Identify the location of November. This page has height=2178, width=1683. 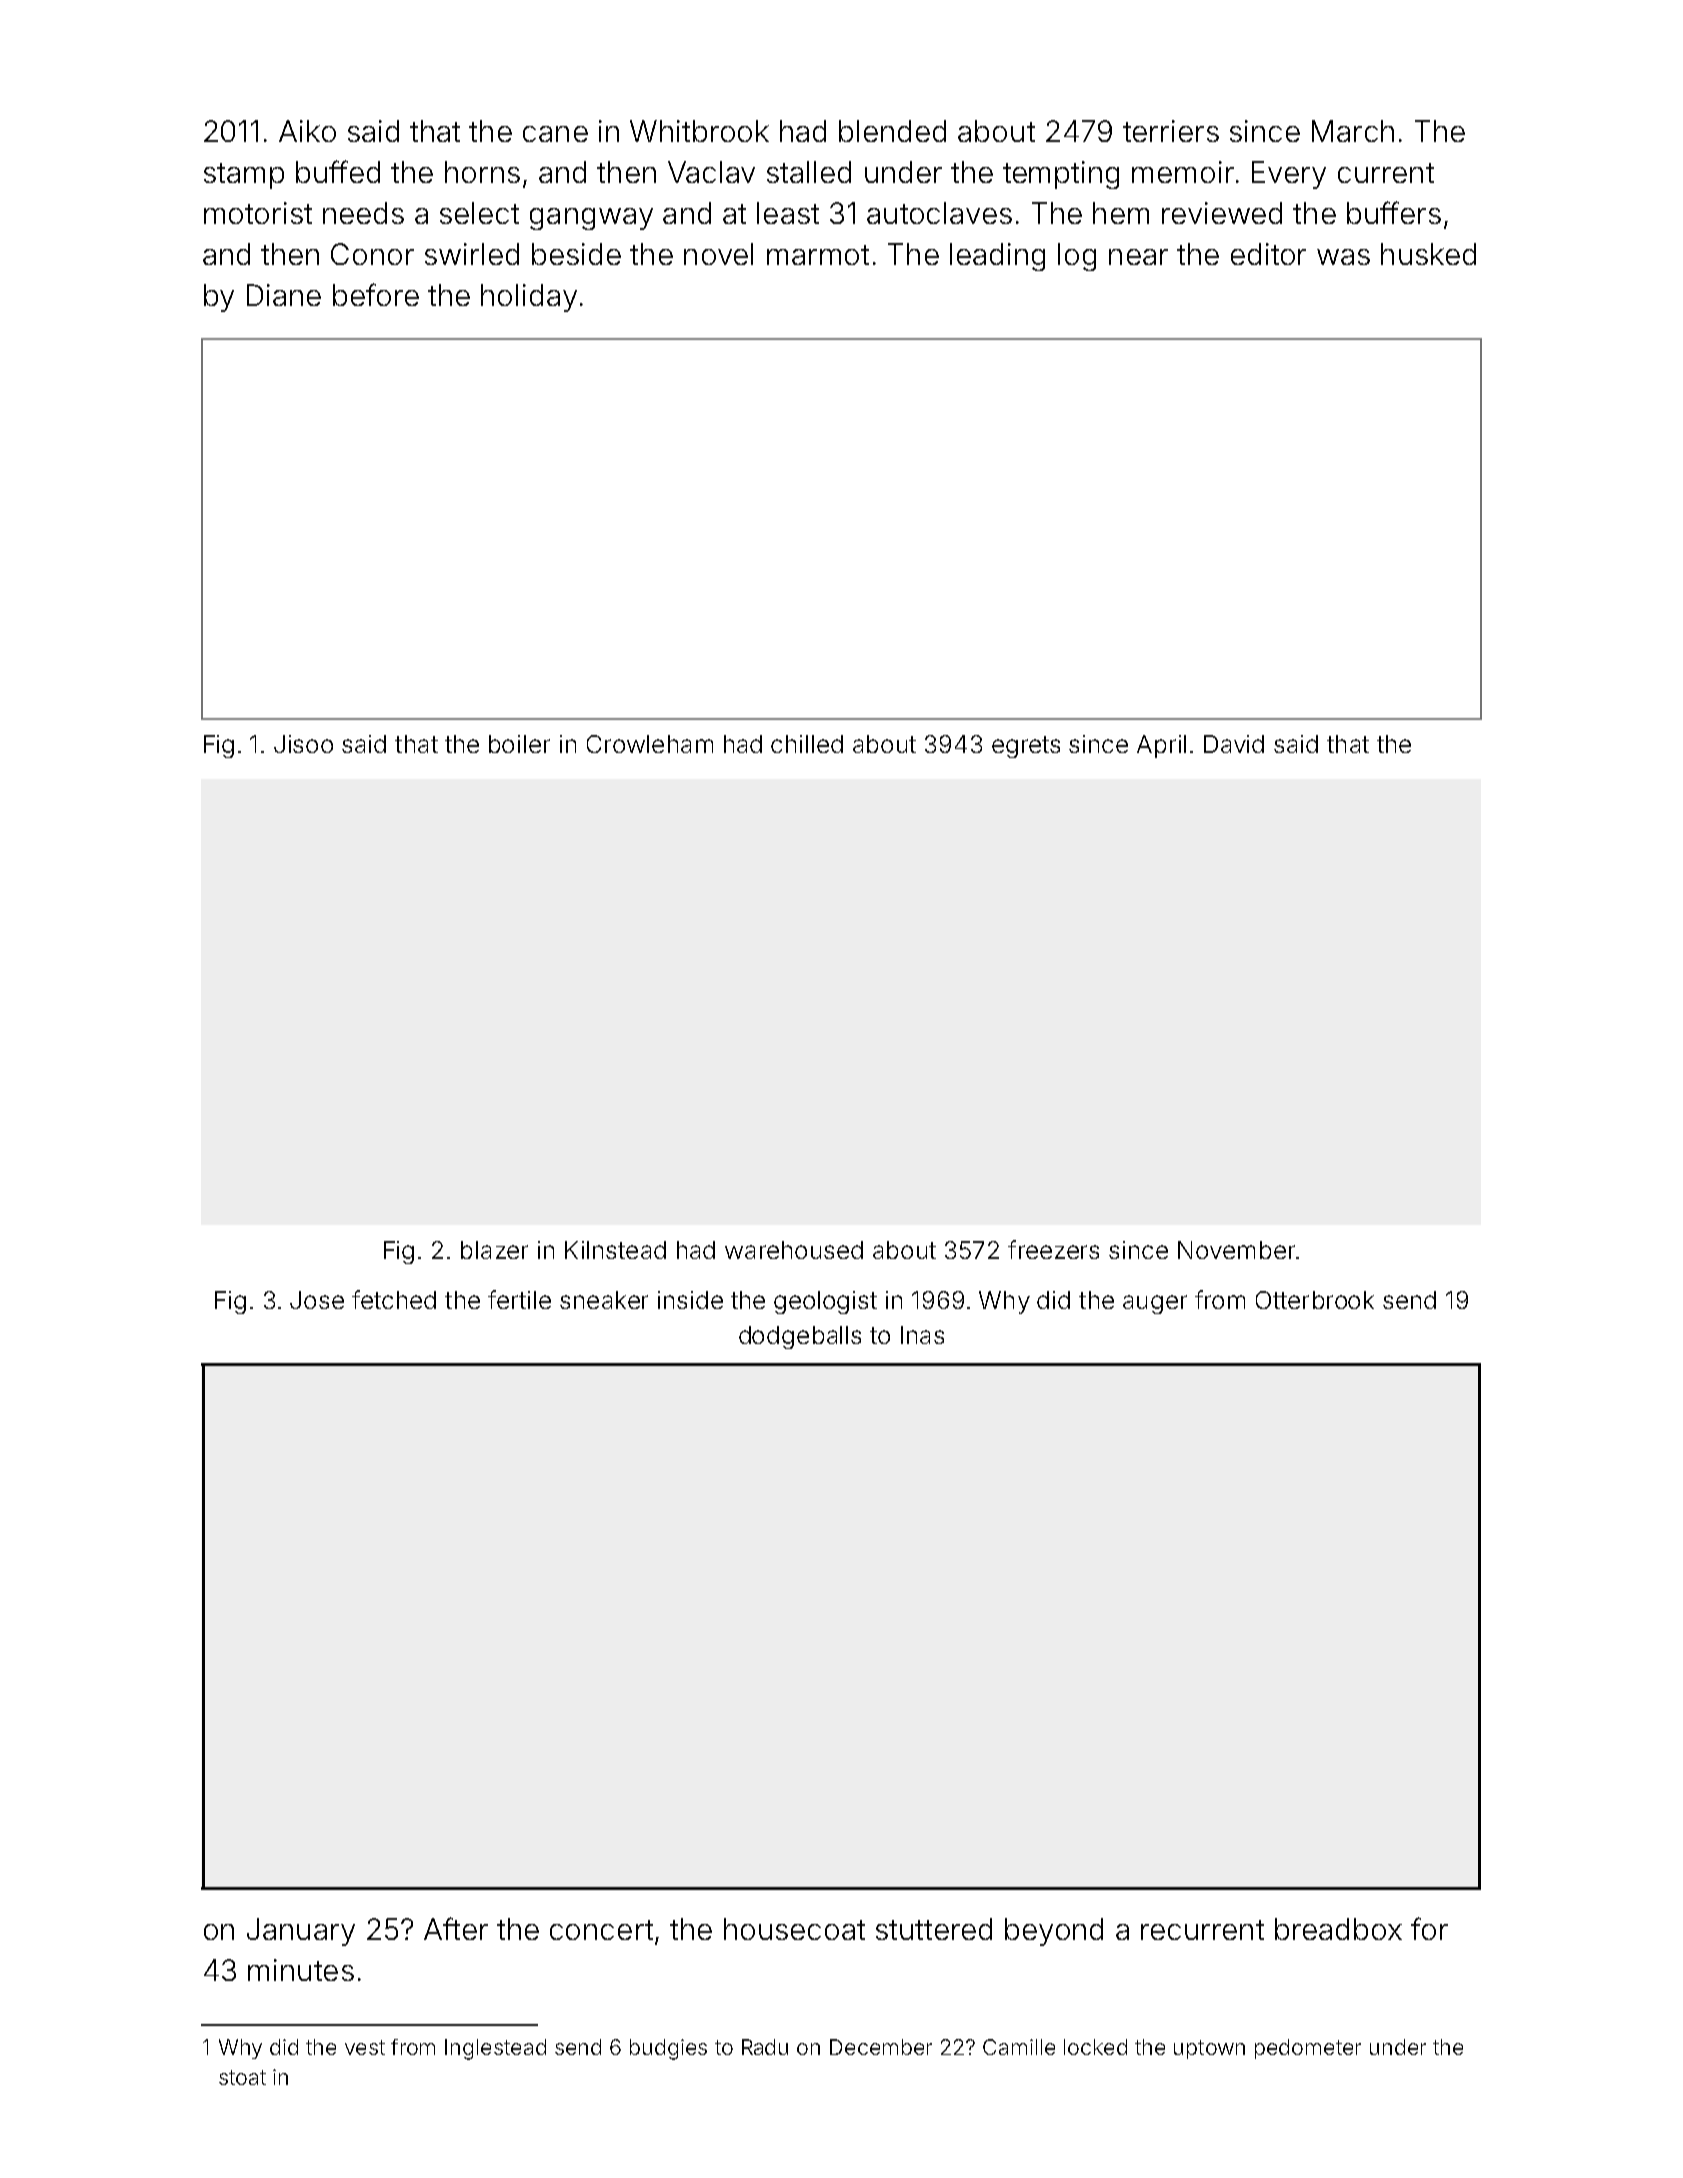
(1236, 1250).
